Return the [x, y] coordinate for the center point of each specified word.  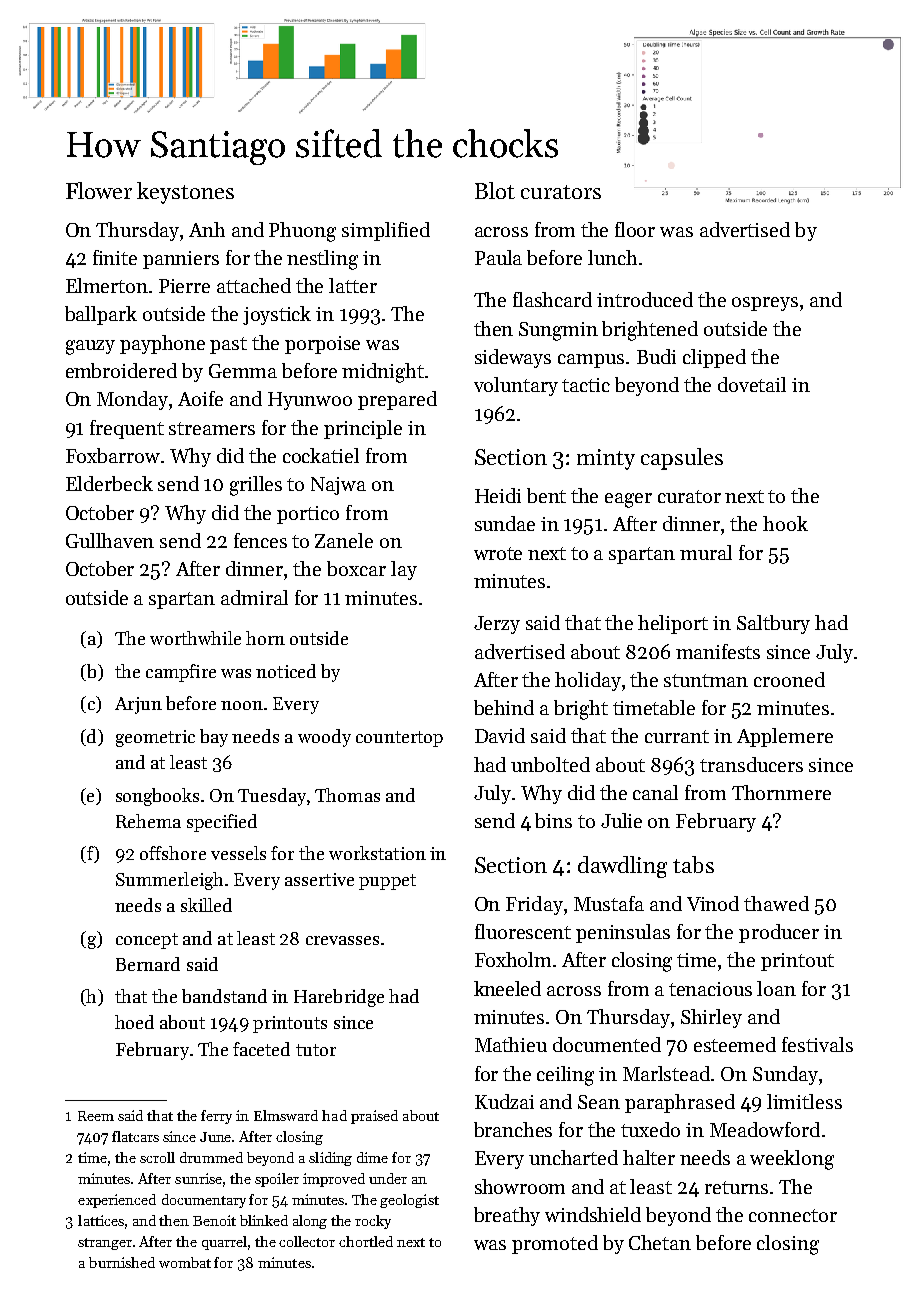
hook [785, 523]
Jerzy [497, 625]
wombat [185, 1262]
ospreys [765, 304]
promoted [555, 1244]
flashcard [552, 299]
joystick [277, 315]
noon [242, 705]
